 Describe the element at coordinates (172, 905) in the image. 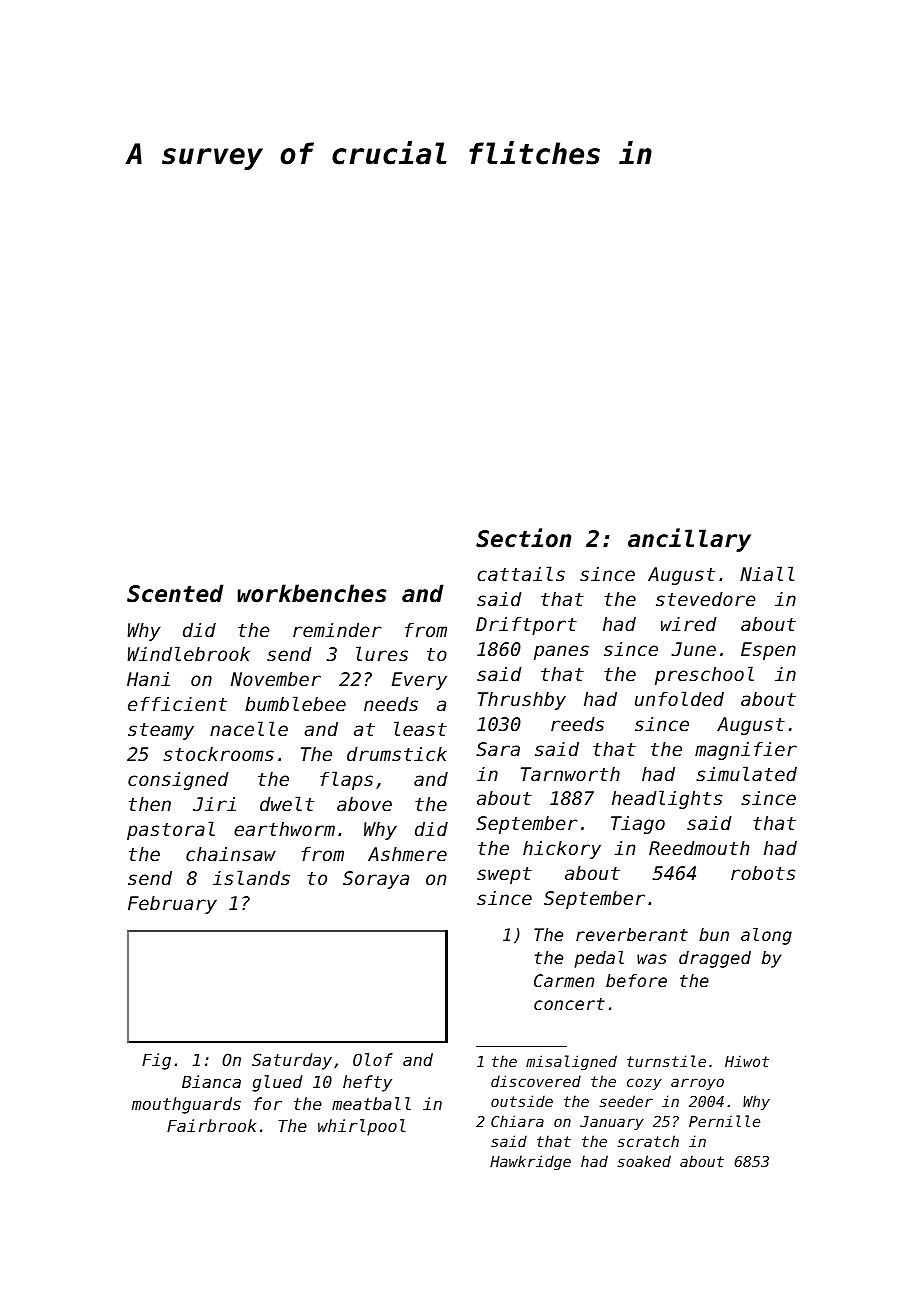

I see `February` at that location.
